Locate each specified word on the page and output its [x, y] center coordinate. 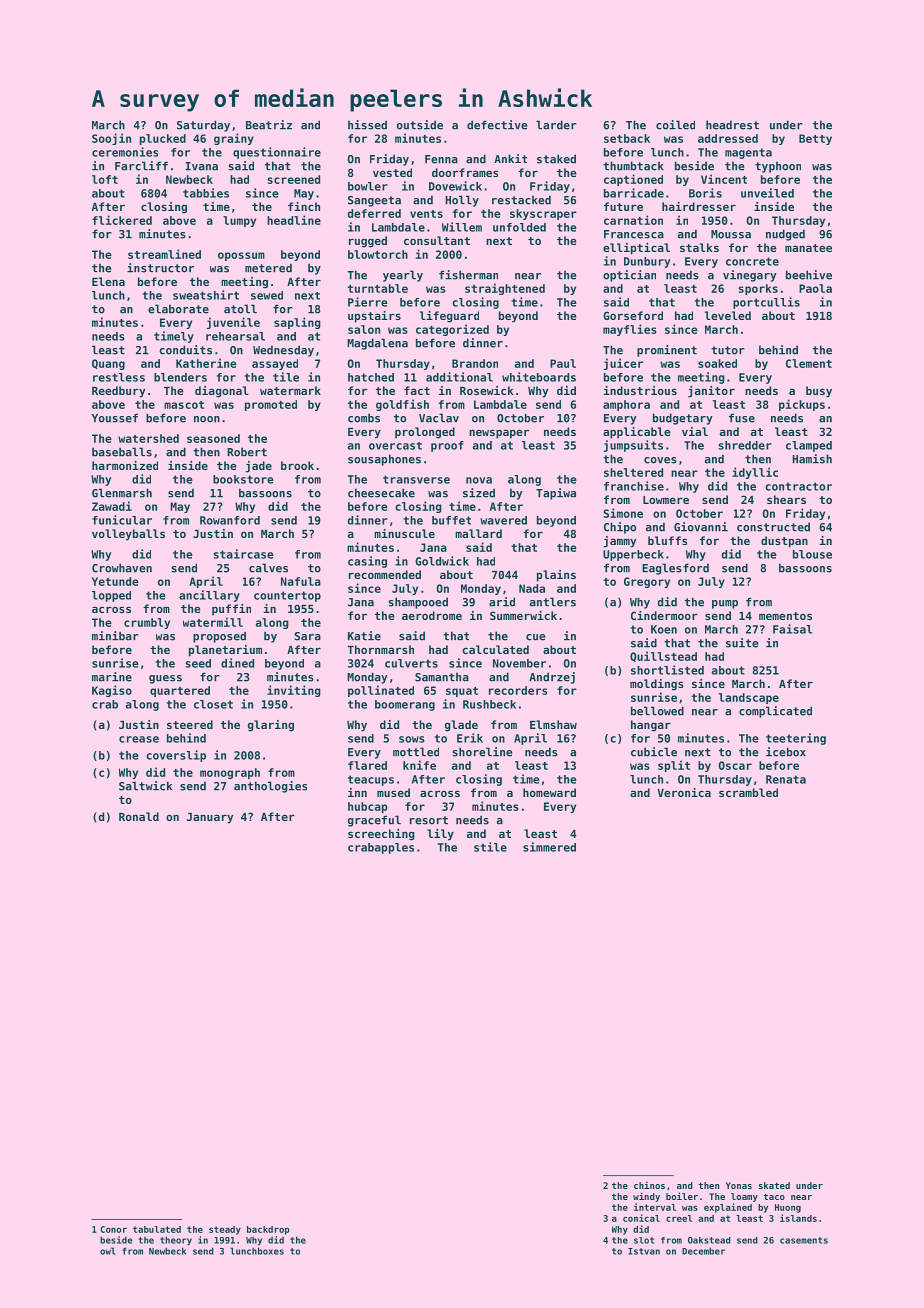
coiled [675, 125]
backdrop [268, 1230]
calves [268, 568]
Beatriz [269, 125]
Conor [113, 1229]
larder [556, 125]
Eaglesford [675, 569]
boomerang [405, 705]
